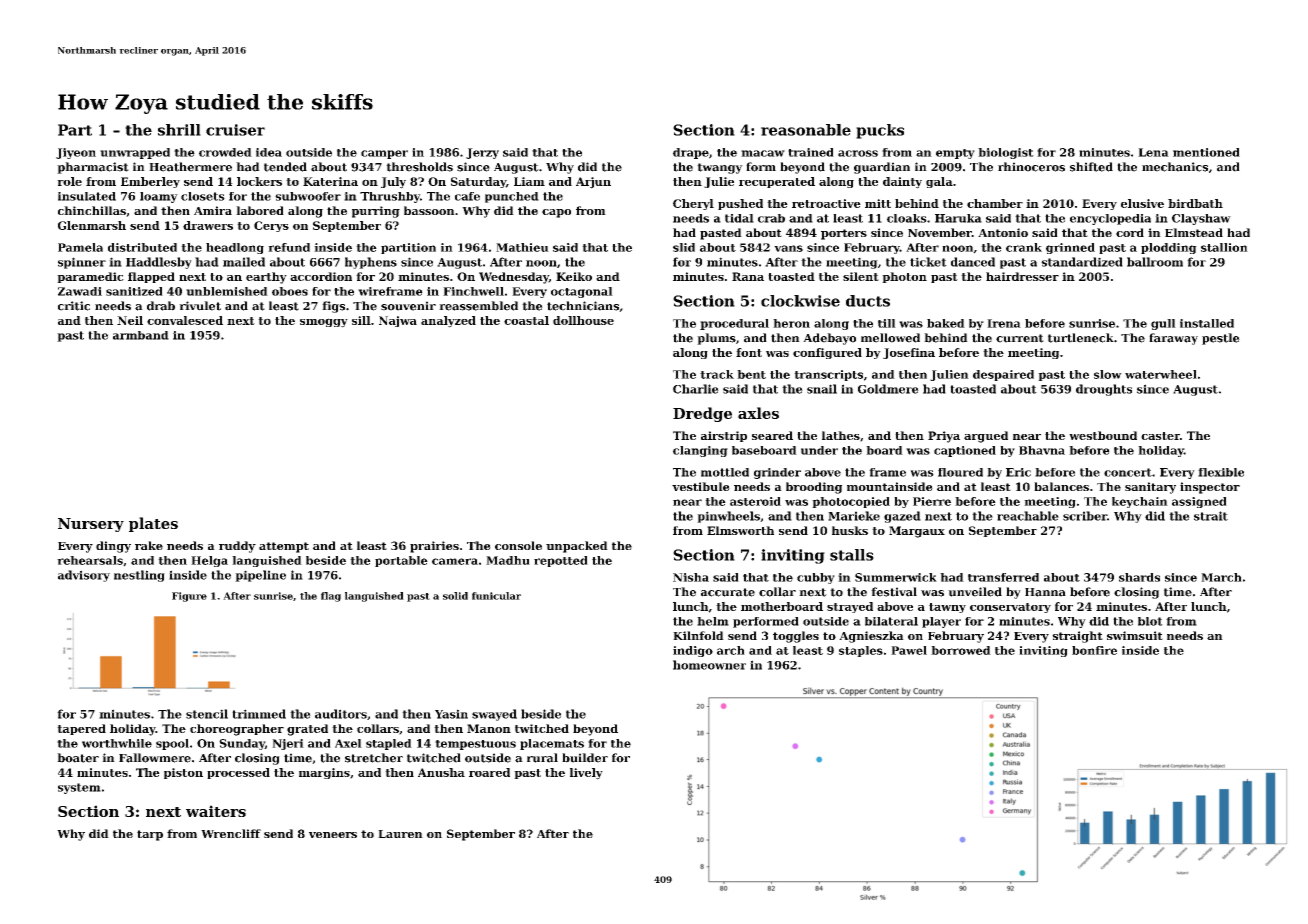  Describe the element at coordinates (841, 435) in the screenshot. I see `lathes` at that location.
